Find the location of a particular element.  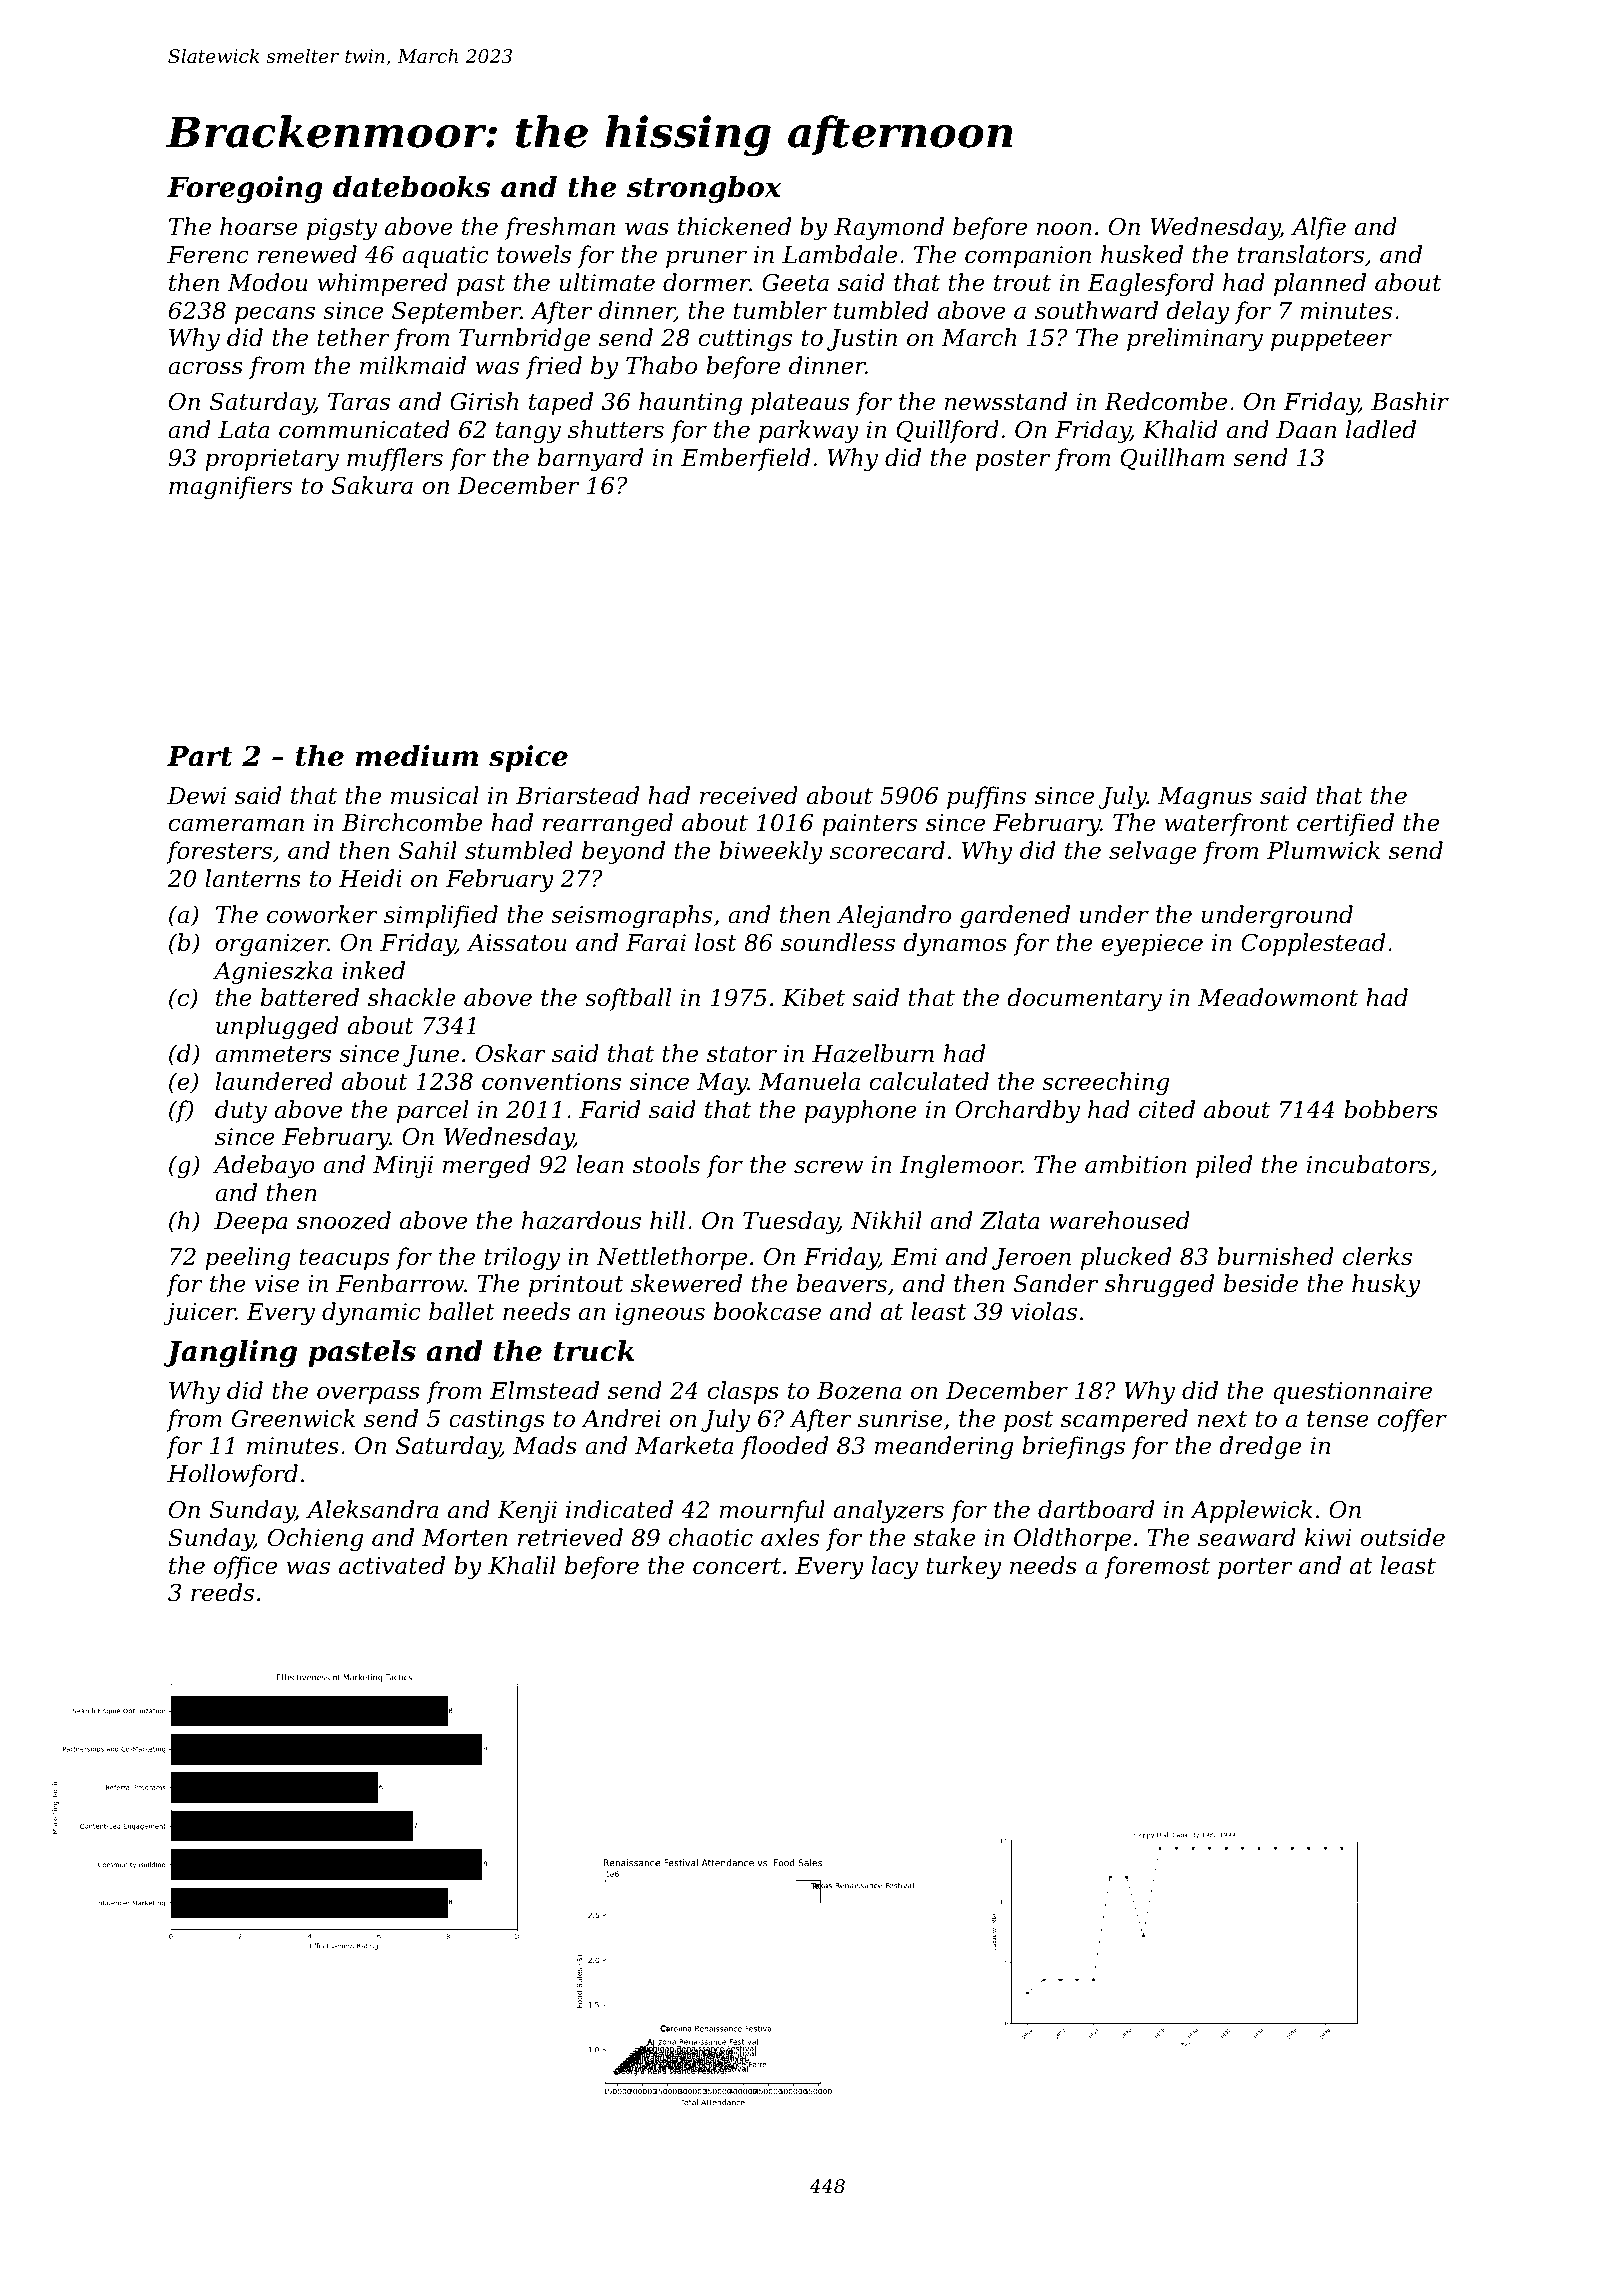

Sahil is located at coordinates (428, 850).
